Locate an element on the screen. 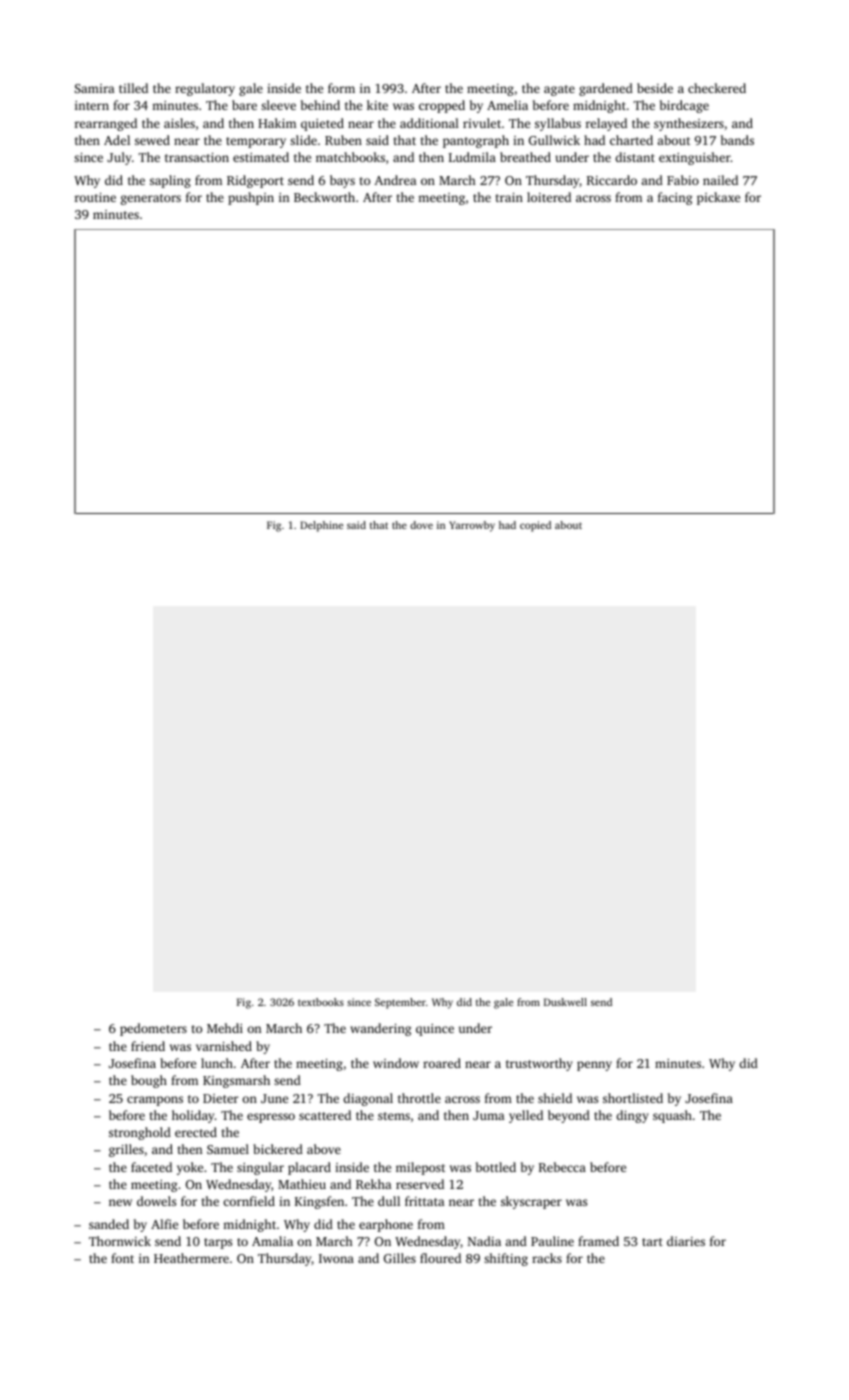  Mehdi is located at coordinates (225, 1028).
